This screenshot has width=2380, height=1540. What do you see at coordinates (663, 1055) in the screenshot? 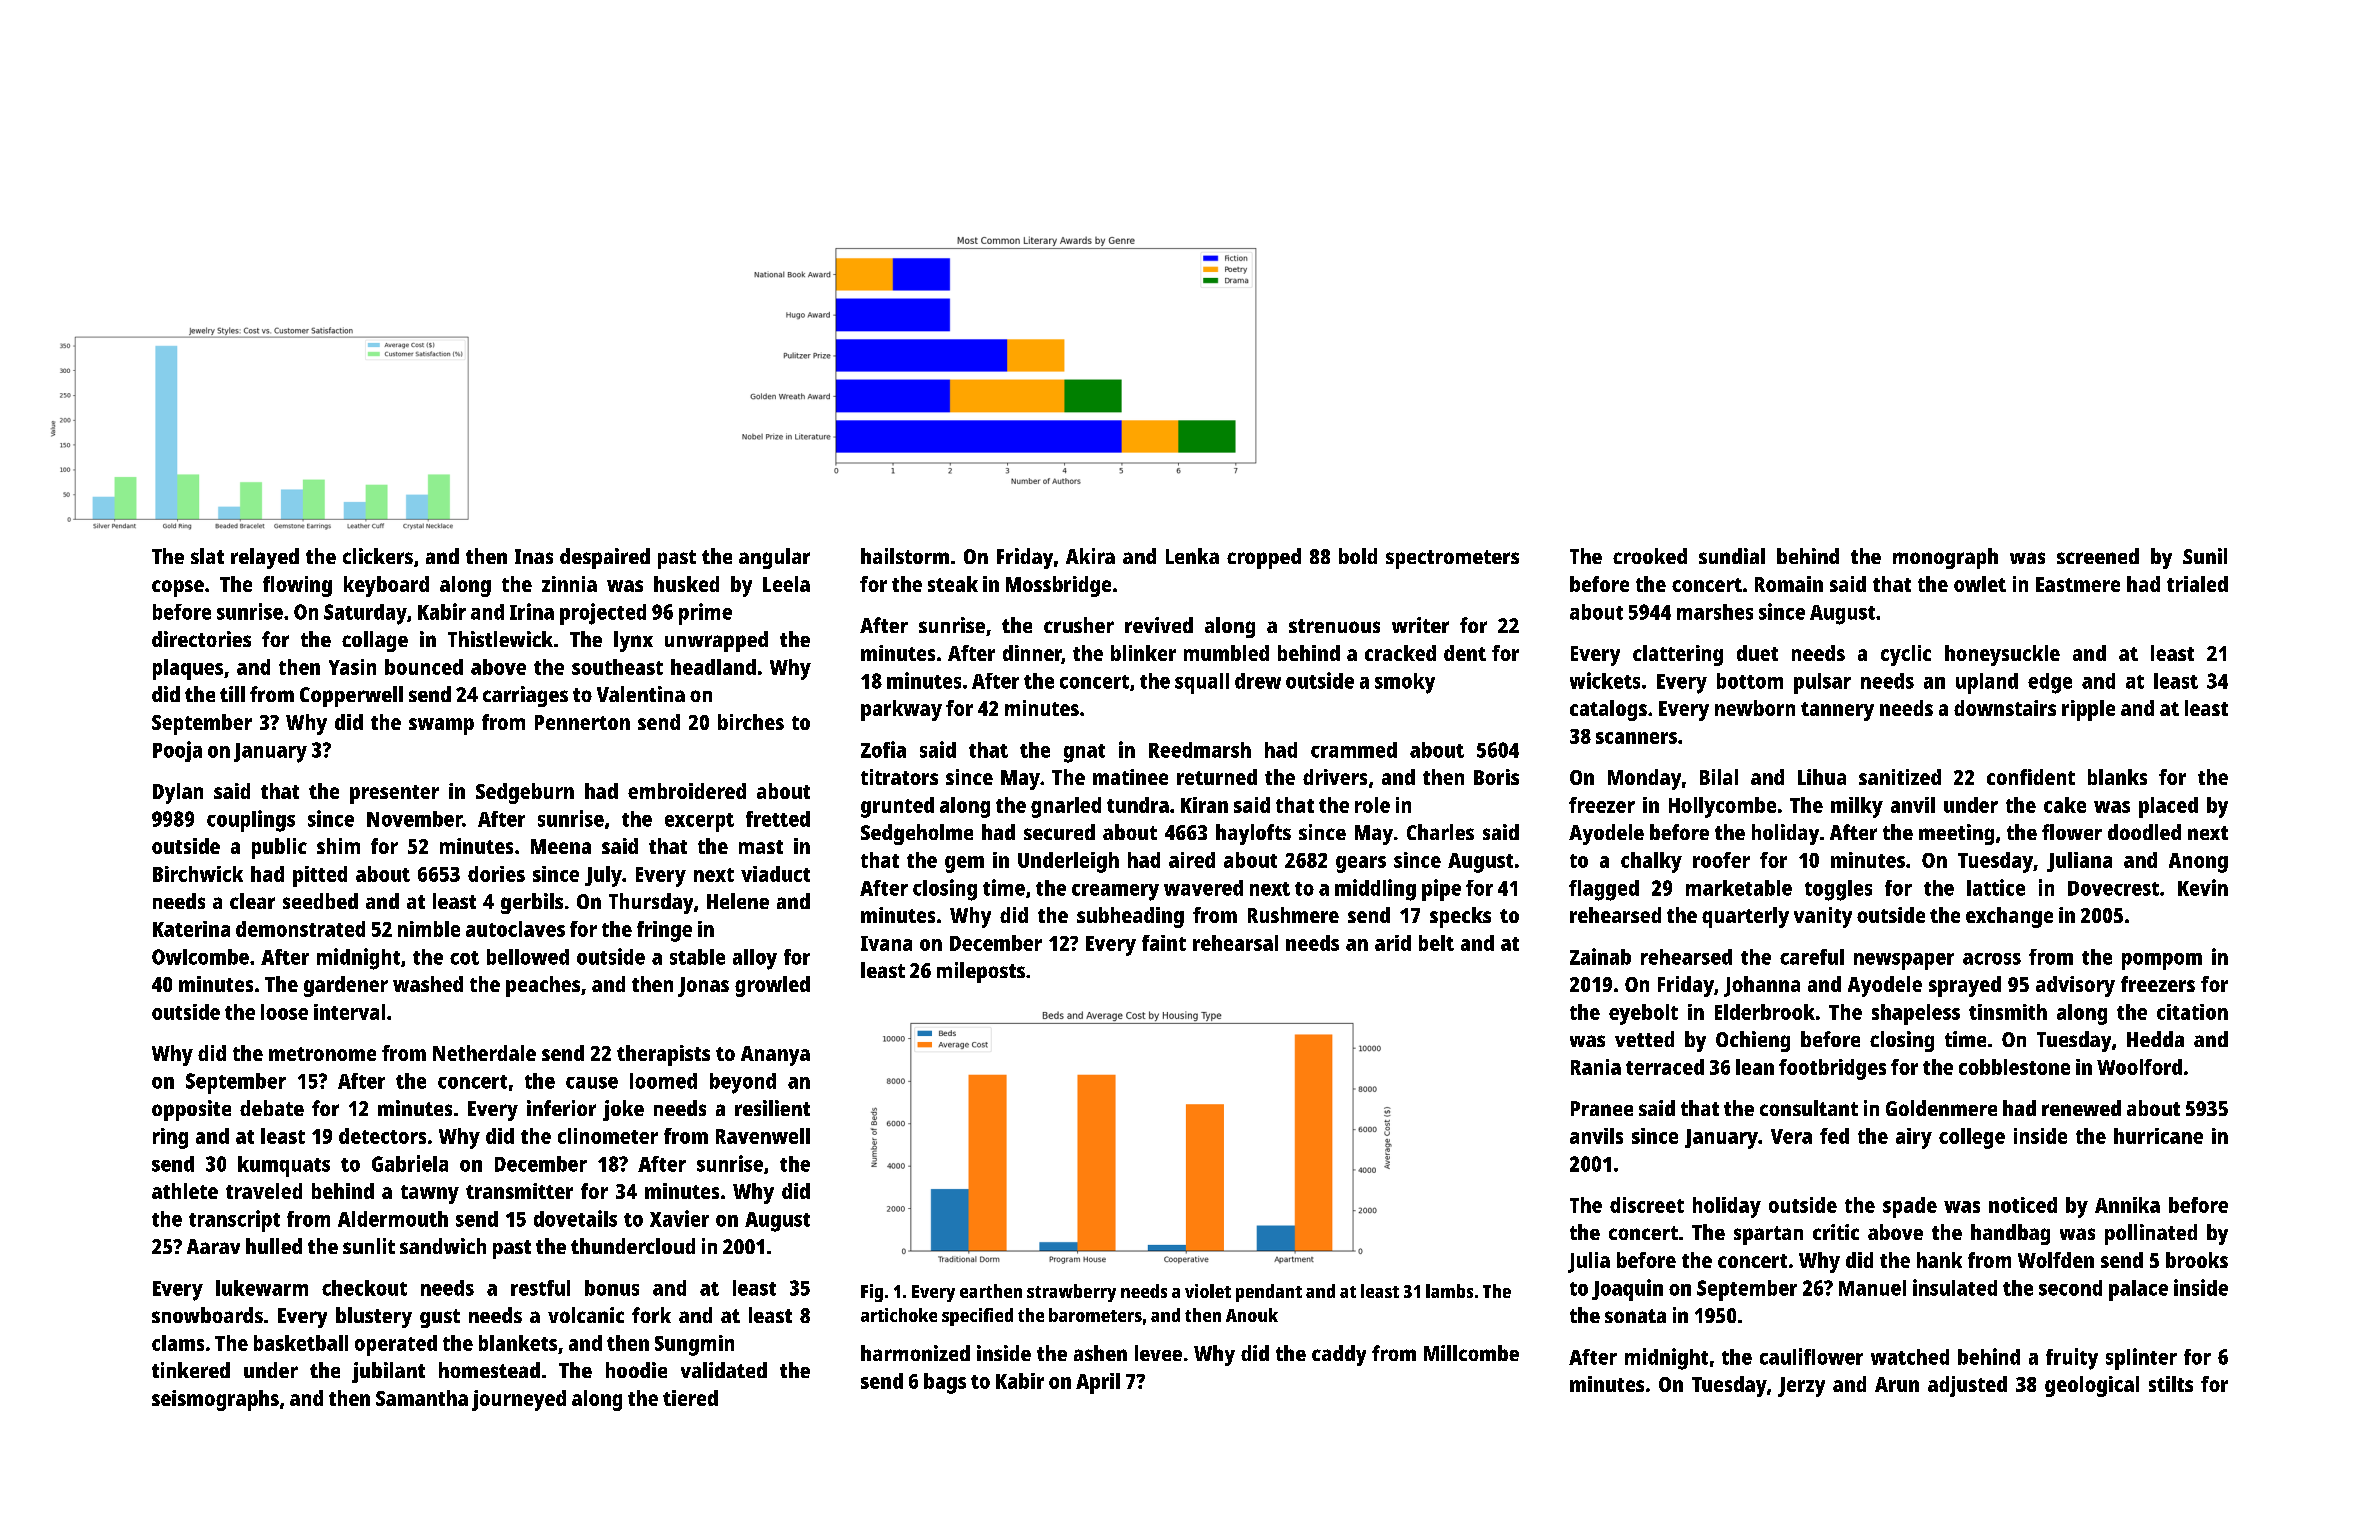
I see `therapists` at bounding box center [663, 1055].
